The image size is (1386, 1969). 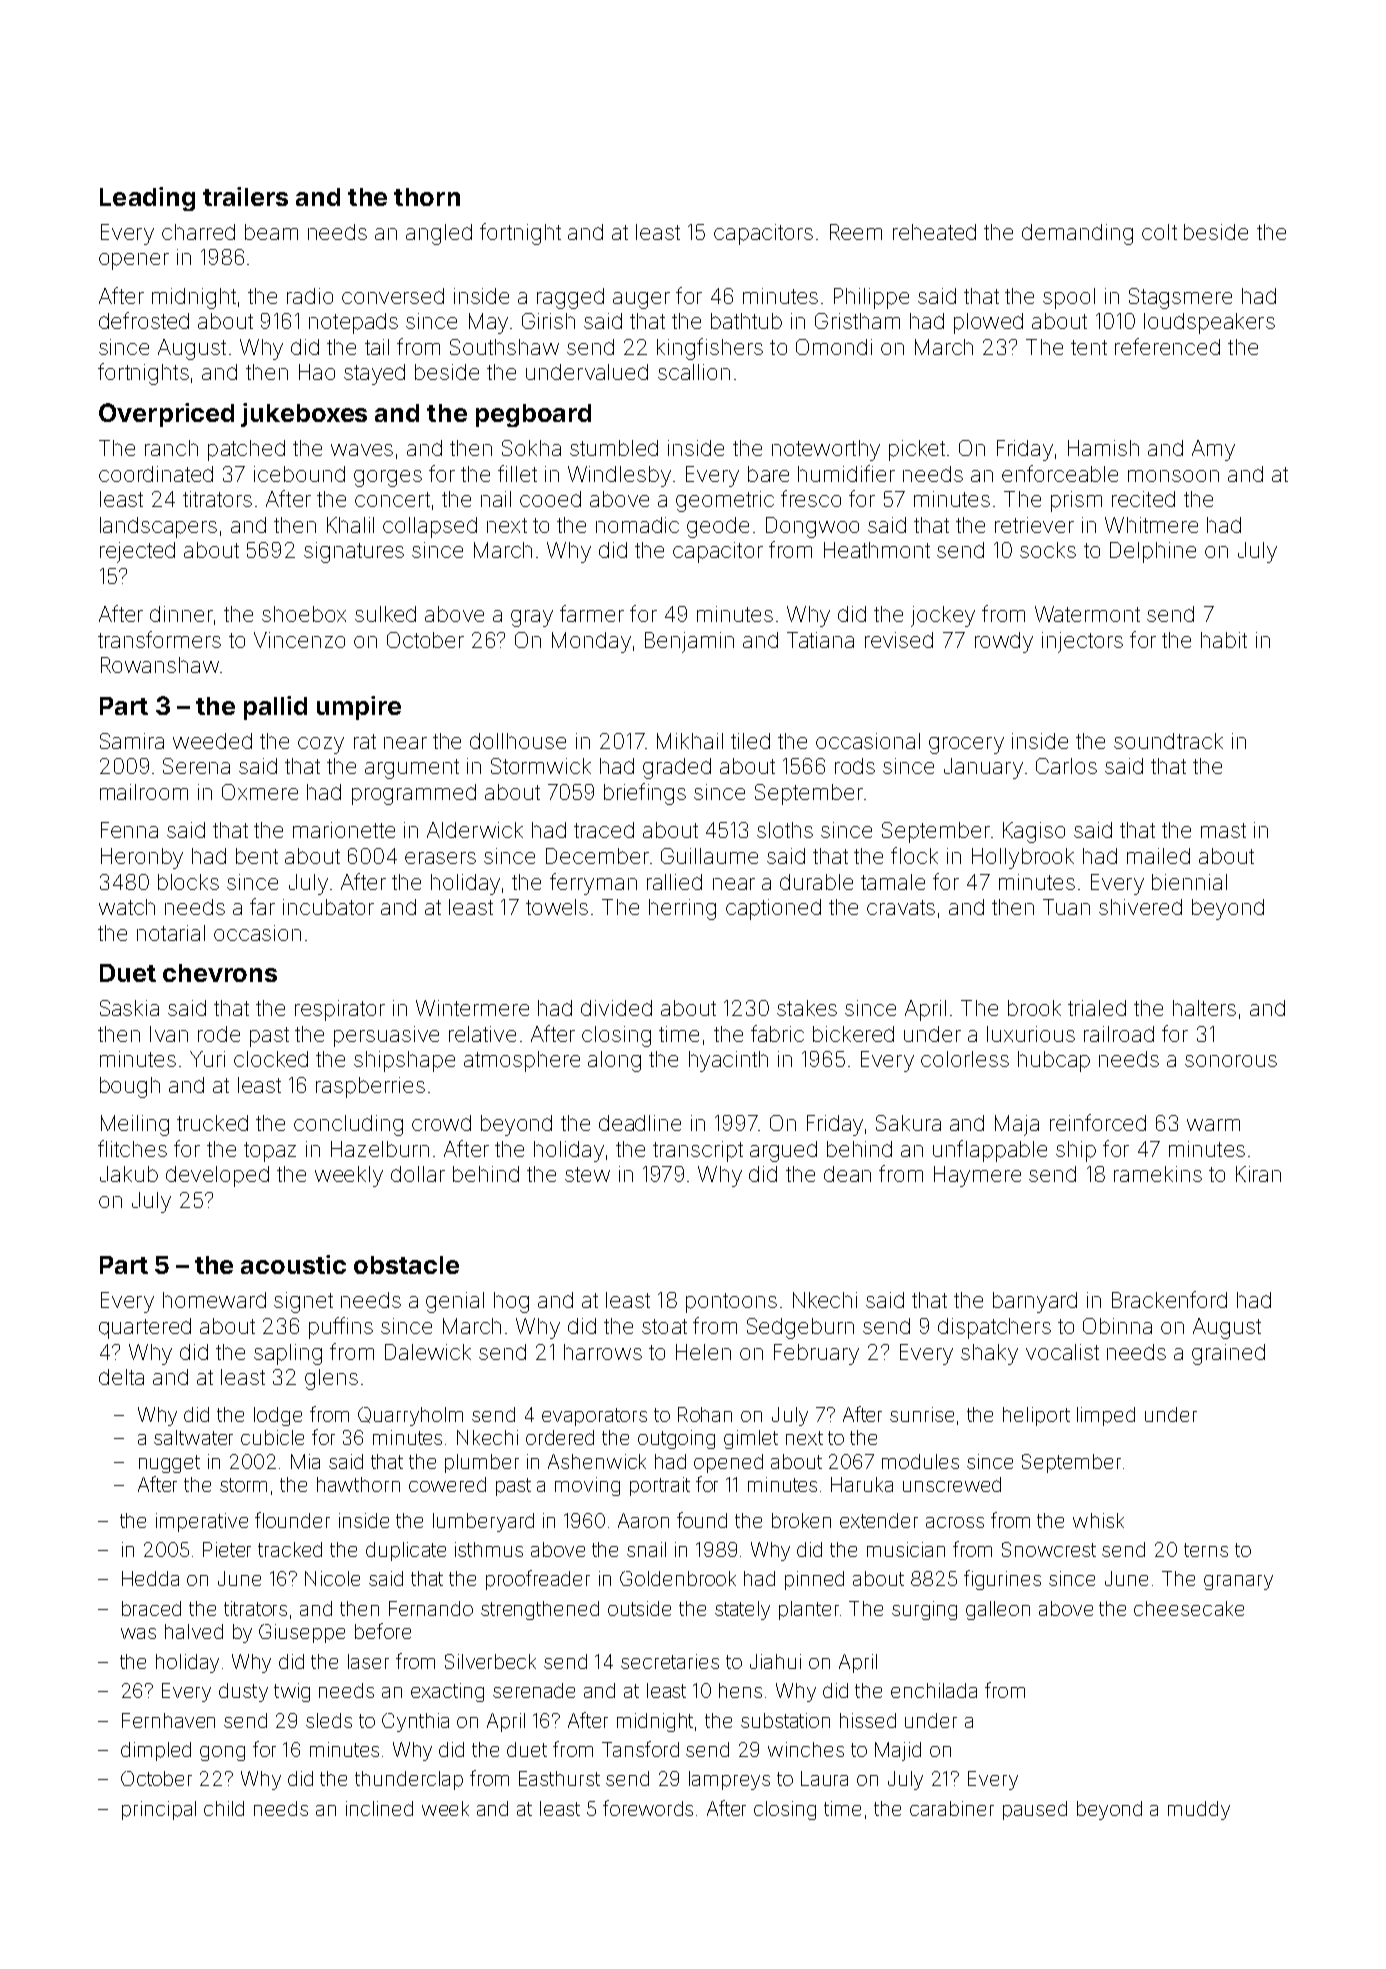 I want to click on Reem, so click(x=856, y=232).
